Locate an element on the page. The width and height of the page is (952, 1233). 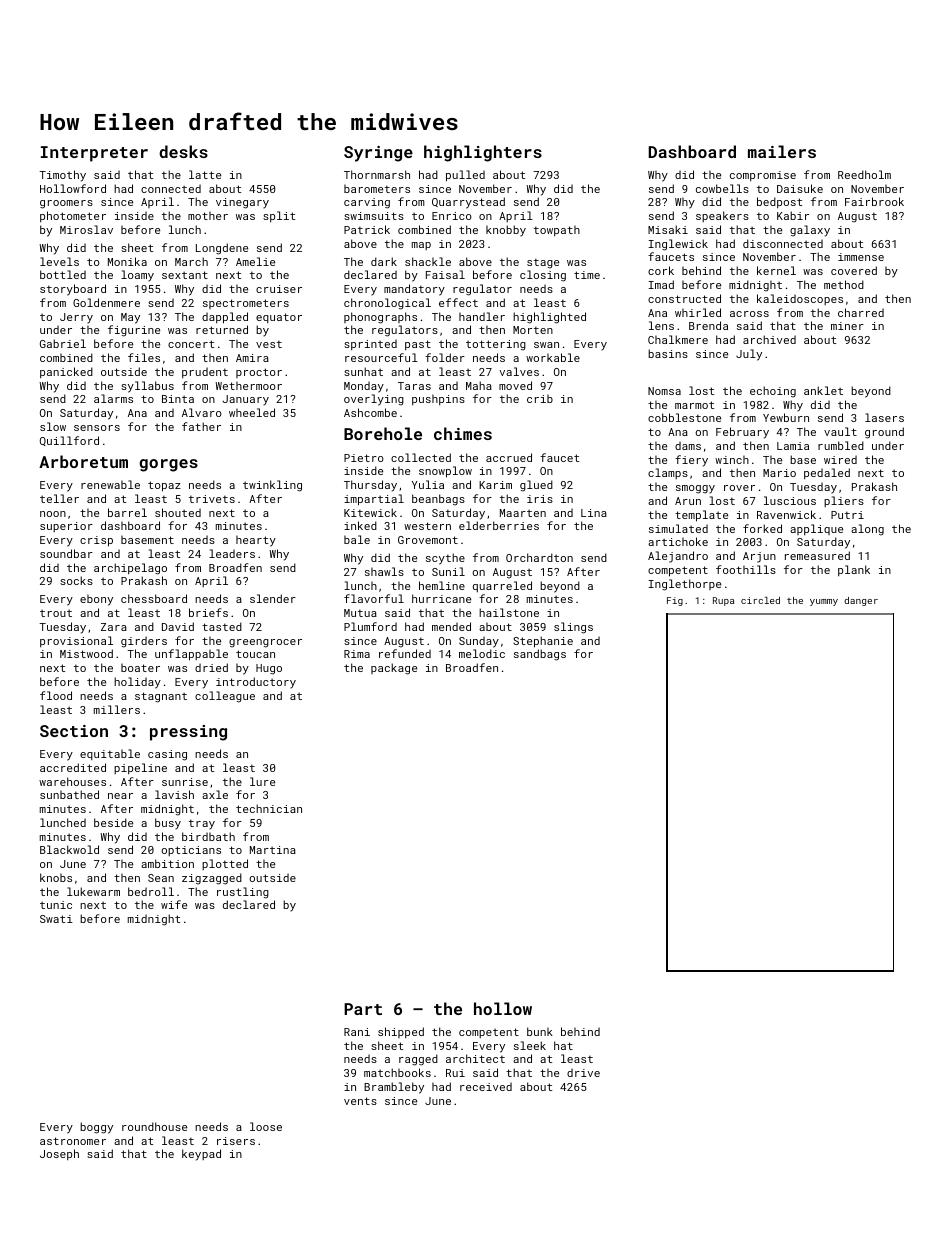
keypad is located at coordinates (201, 1155).
